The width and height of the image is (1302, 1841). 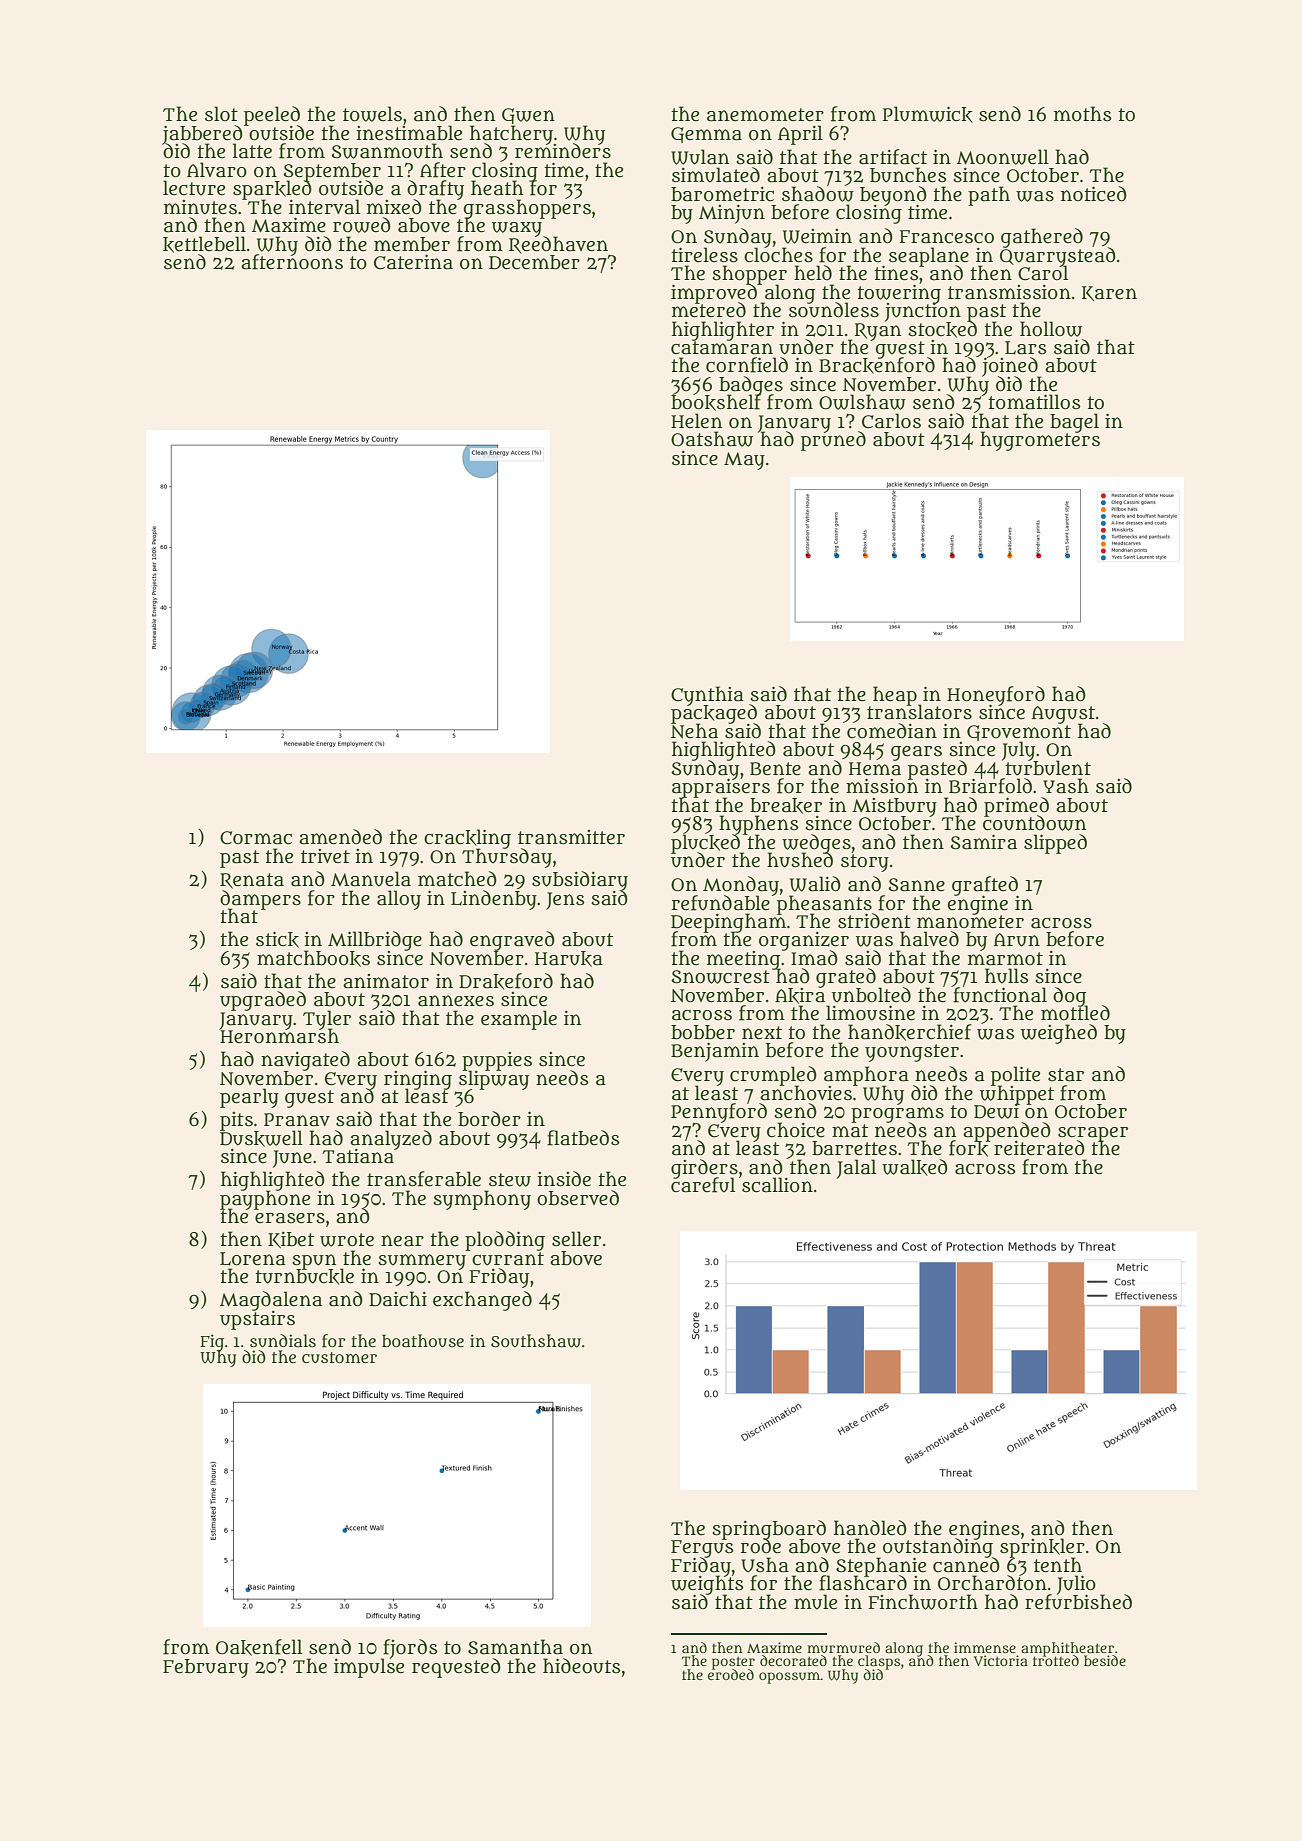 What do you see at coordinates (204, 244) in the image?
I see `kettlebell` at bounding box center [204, 244].
